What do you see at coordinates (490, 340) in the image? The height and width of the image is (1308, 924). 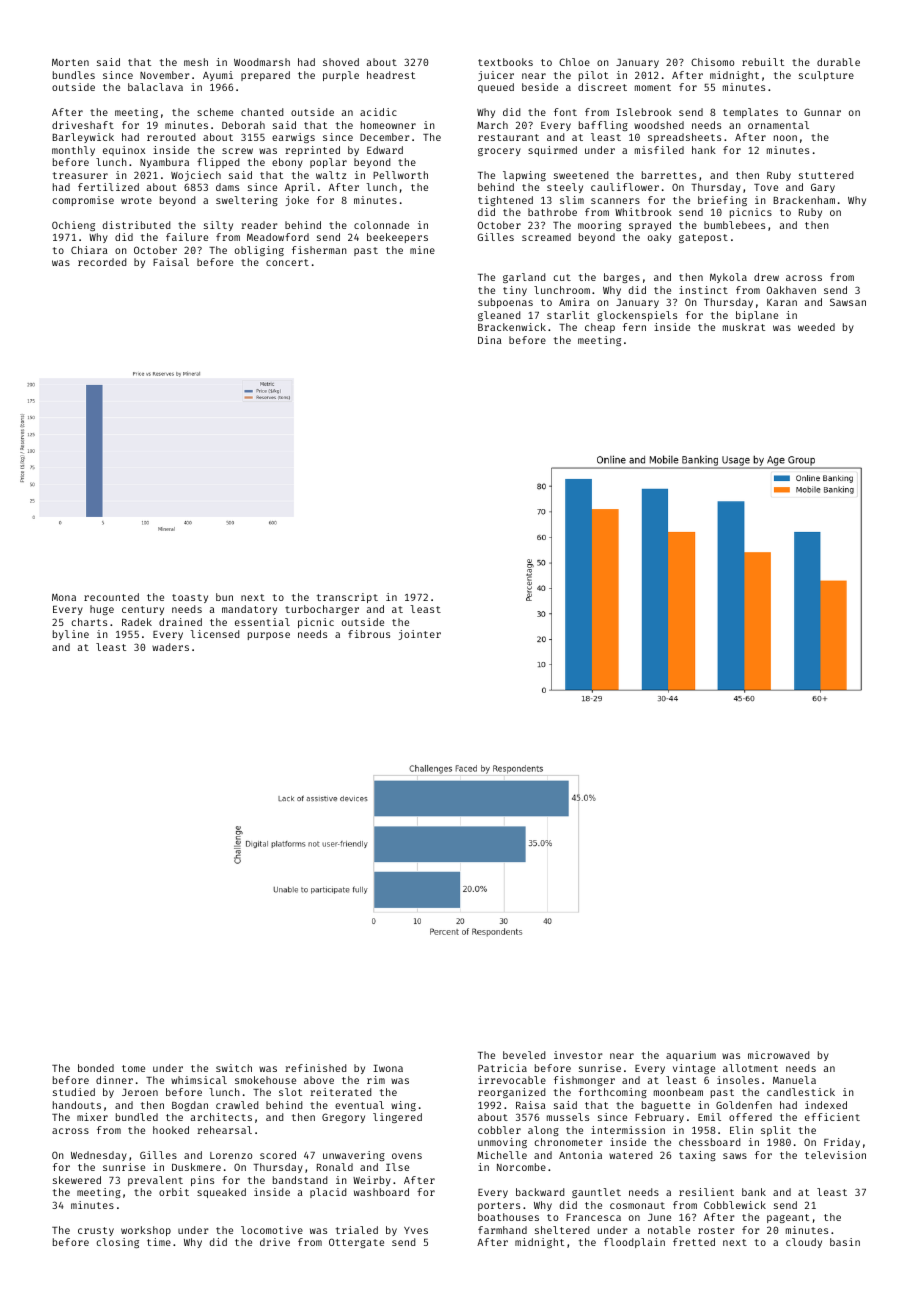 I see `Dina` at bounding box center [490, 340].
